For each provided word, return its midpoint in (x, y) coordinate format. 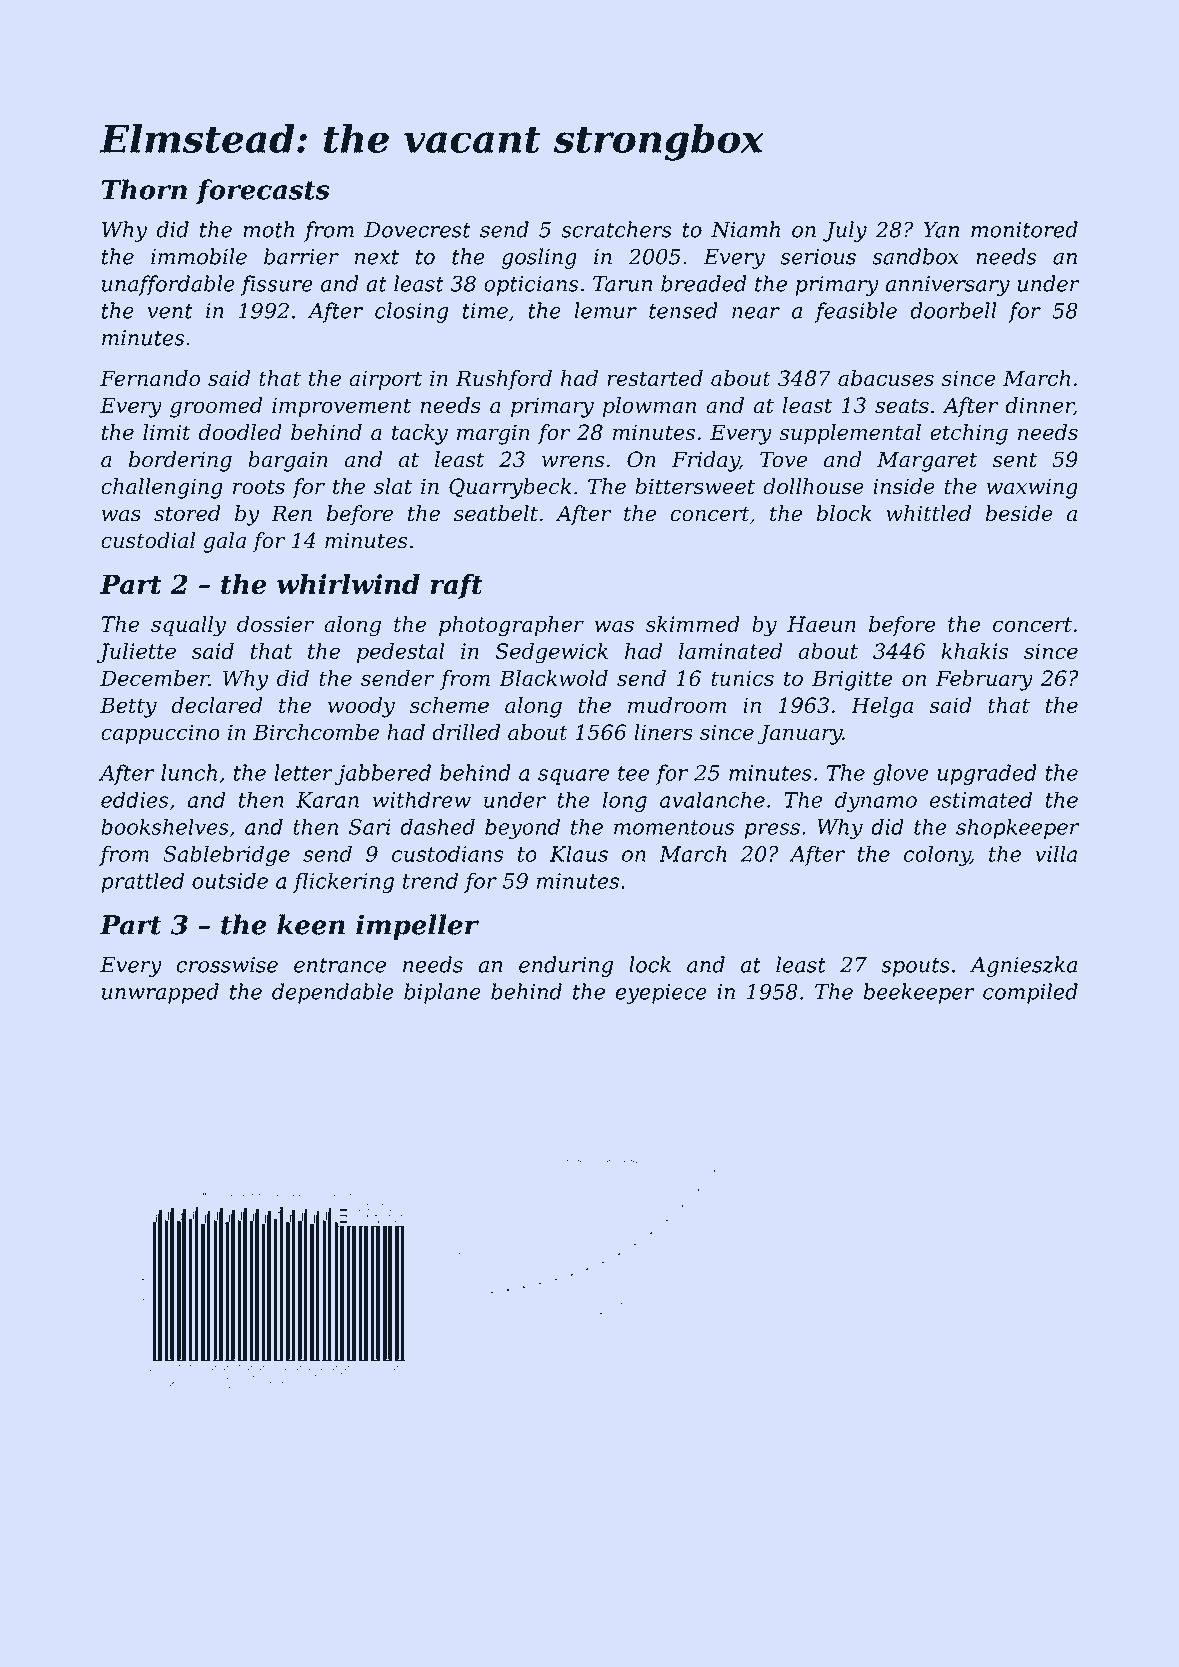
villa (1056, 853)
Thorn (144, 189)
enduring (566, 966)
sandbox (915, 256)
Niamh (745, 229)
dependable (333, 993)
